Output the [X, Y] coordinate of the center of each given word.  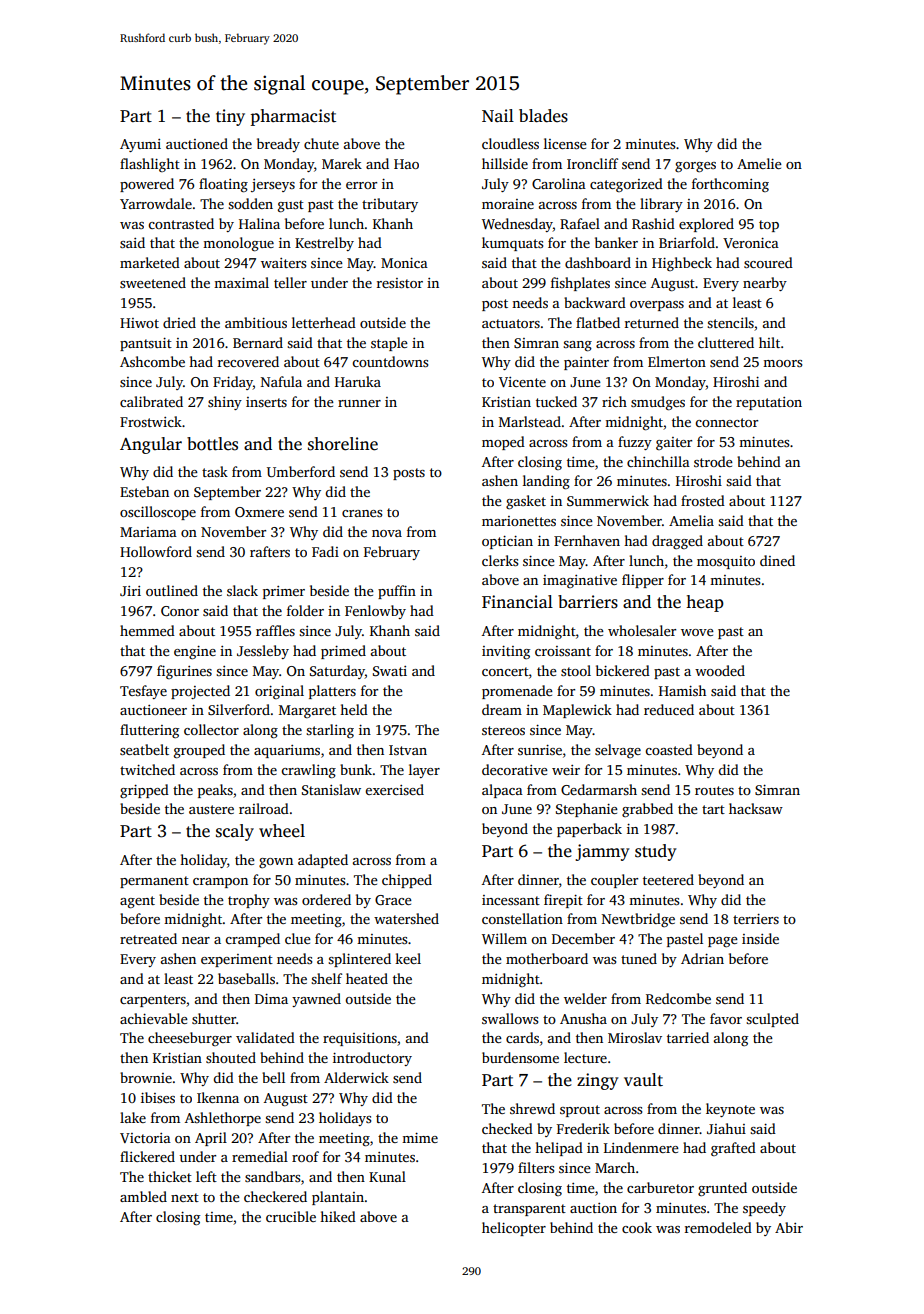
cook [637, 1227]
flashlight [150, 165]
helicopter [514, 1229]
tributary [390, 205]
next [185, 1197]
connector [726, 422]
